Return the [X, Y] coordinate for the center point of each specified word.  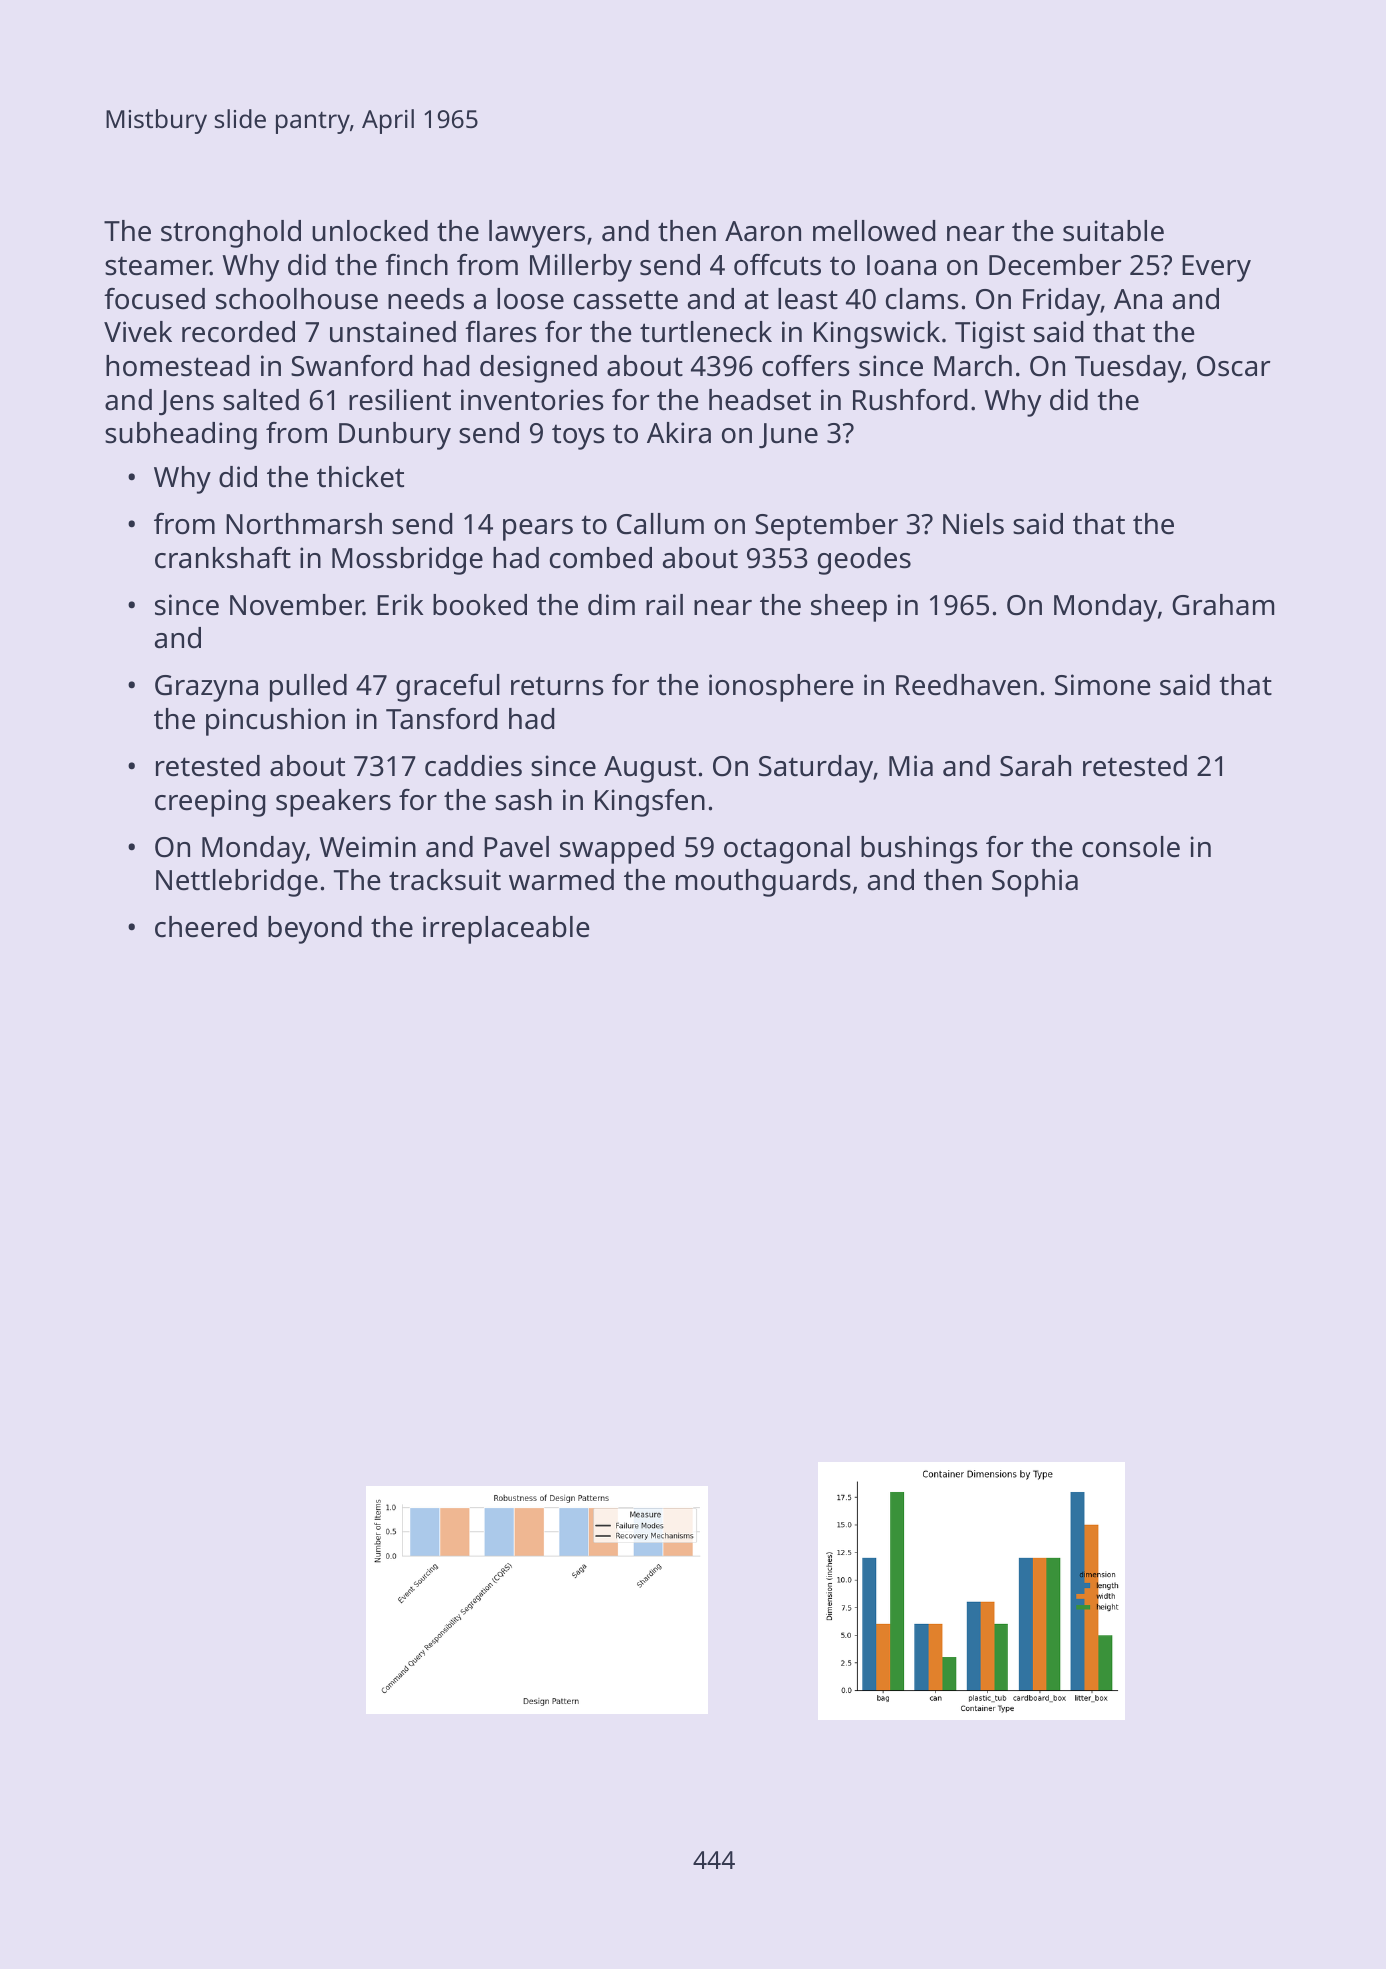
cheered [206, 927]
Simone [1103, 685]
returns [557, 686]
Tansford [441, 719]
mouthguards [763, 883]
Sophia [1035, 883]
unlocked [370, 231]
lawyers [537, 234]
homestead [177, 366]
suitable [1113, 231]
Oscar [1233, 366]
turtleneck [706, 332]
